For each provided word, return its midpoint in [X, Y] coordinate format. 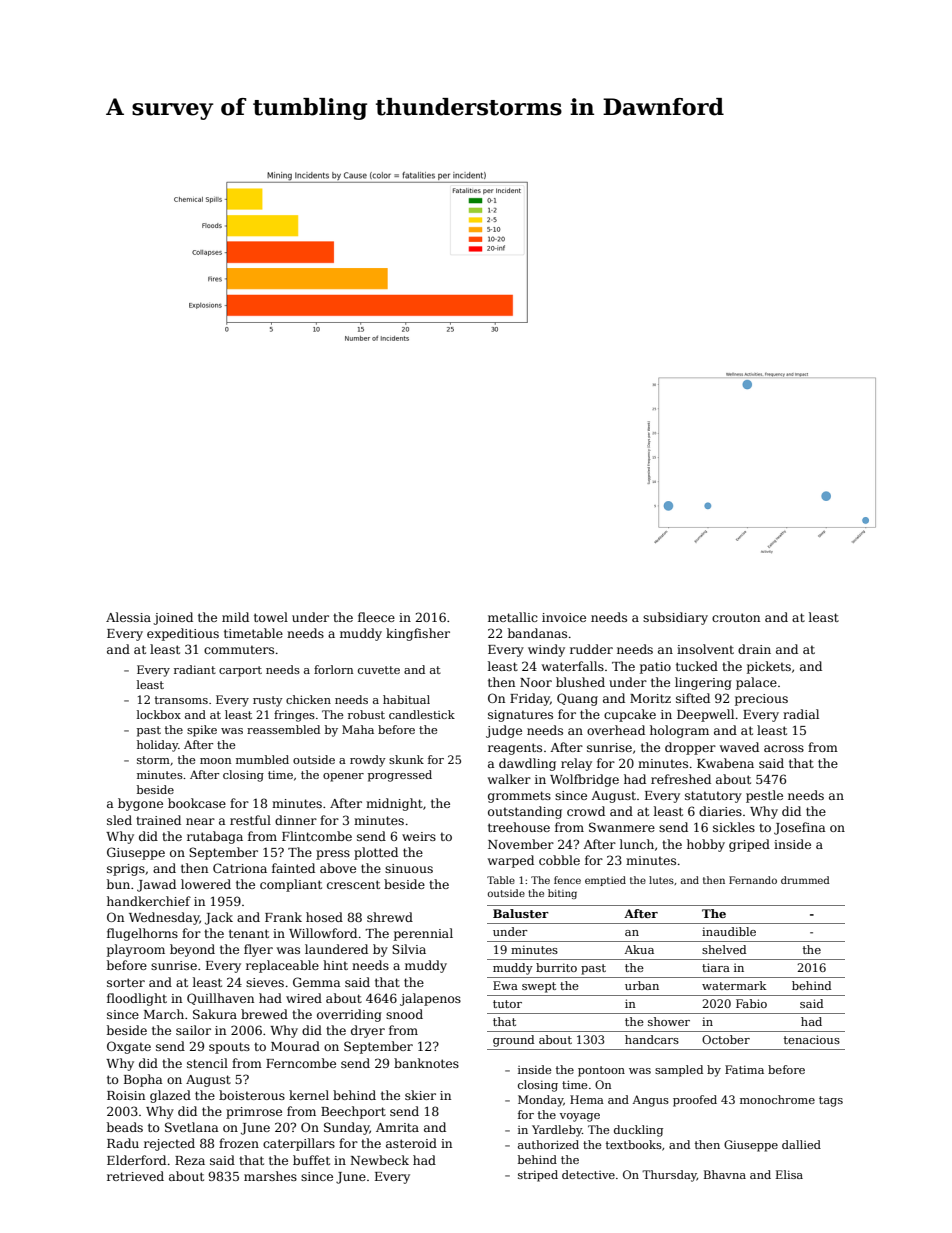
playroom [136, 950]
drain [754, 649]
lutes [661, 880]
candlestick [422, 714]
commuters [239, 649]
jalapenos [430, 999]
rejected [169, 1144]
